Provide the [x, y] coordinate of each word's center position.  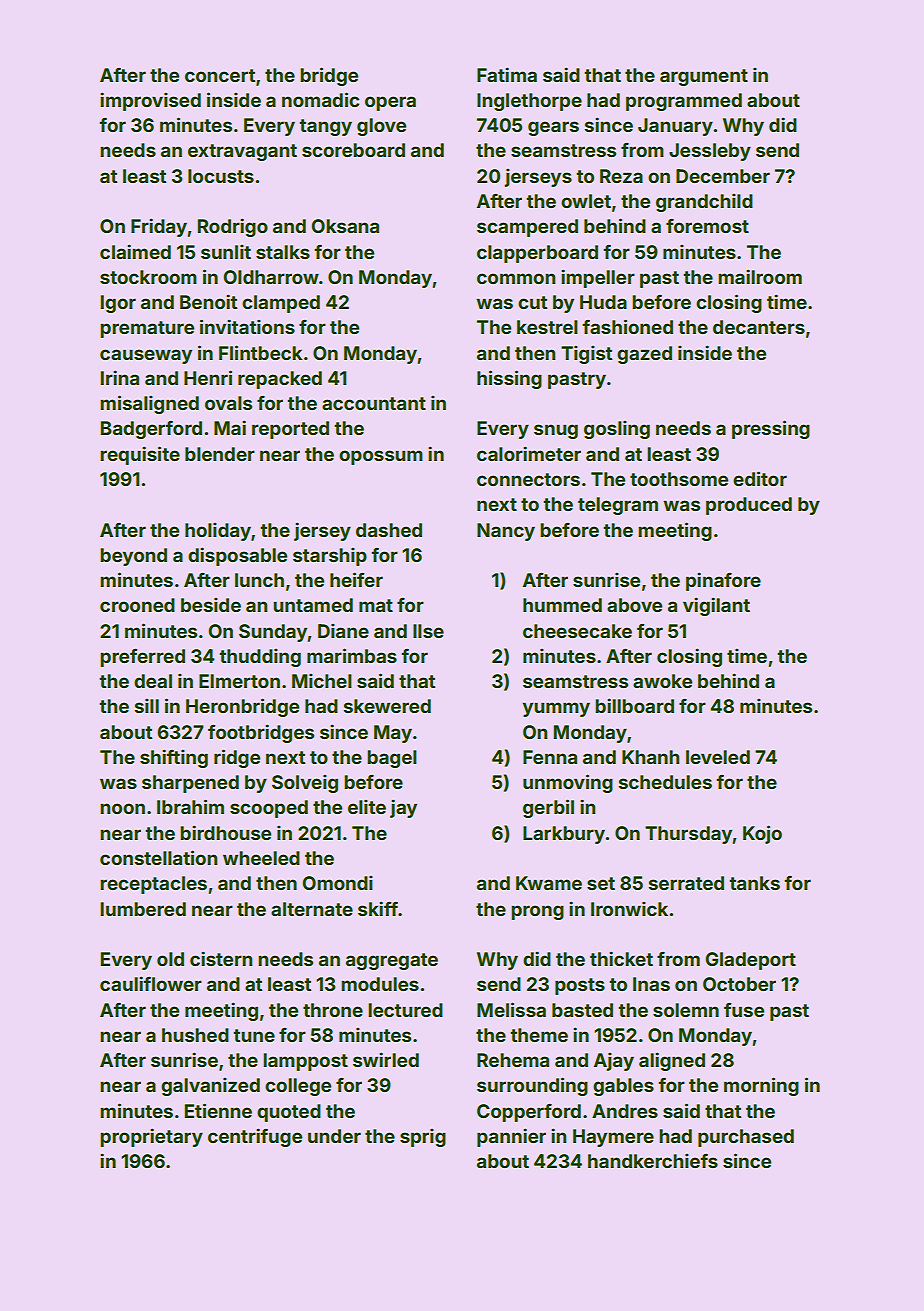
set [601, 883]
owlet [586, 201]
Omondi [337, 882]
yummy [556, 709]
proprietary [151, 1137]
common [516, 278]
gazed [644, 355]
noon [122, 808]
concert [220, 75]
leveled [718, 757]
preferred [142, 657]
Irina [119, 377]
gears [553, 128]
